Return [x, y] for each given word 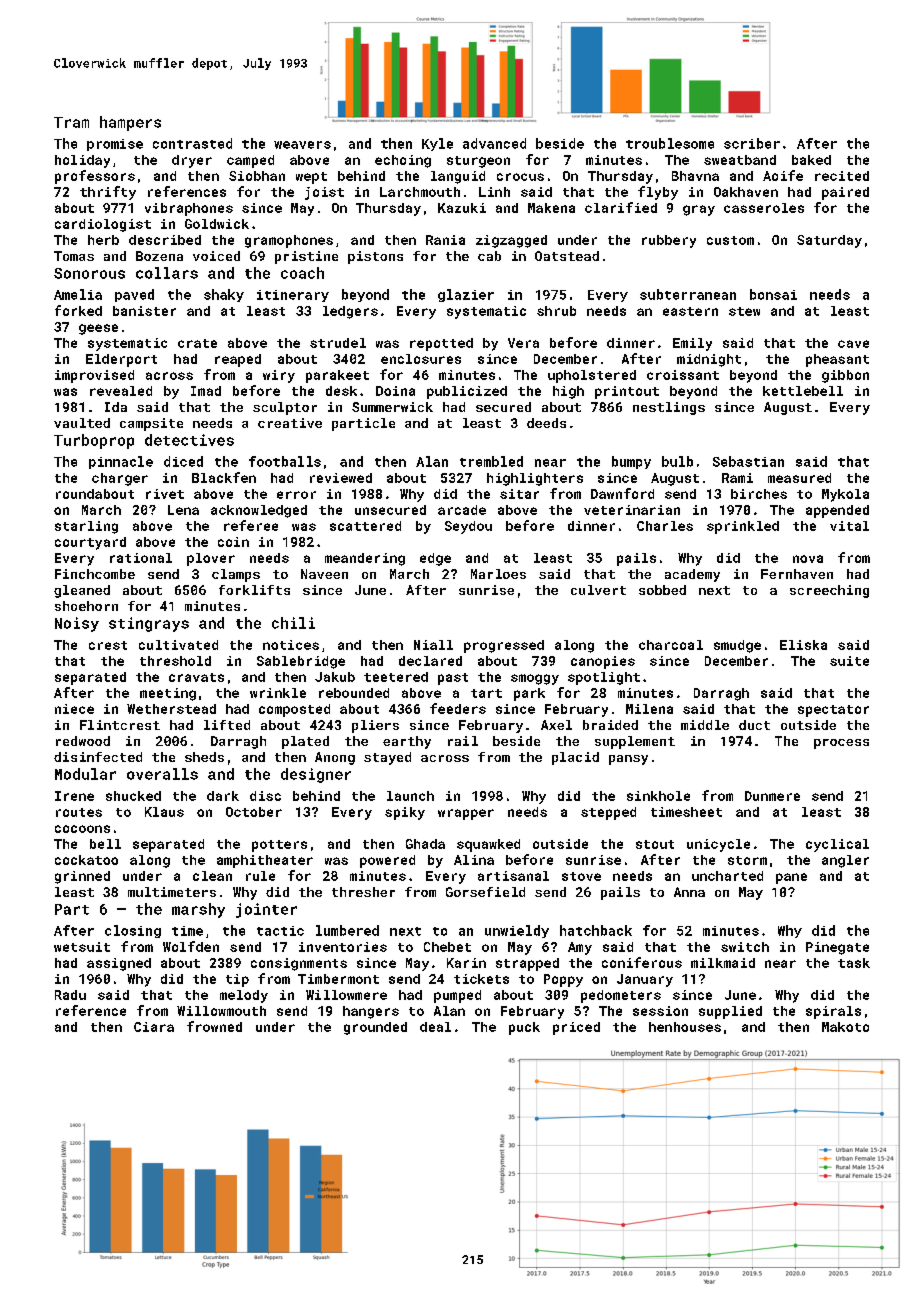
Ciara [154, 1027]
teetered [396, 677]
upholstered [592, 376]
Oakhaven [746, 192]
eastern [690, 311]
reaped [238, 360]
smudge [737, 646]
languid [458, 177]
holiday [82, 161]
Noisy [77, 624]
